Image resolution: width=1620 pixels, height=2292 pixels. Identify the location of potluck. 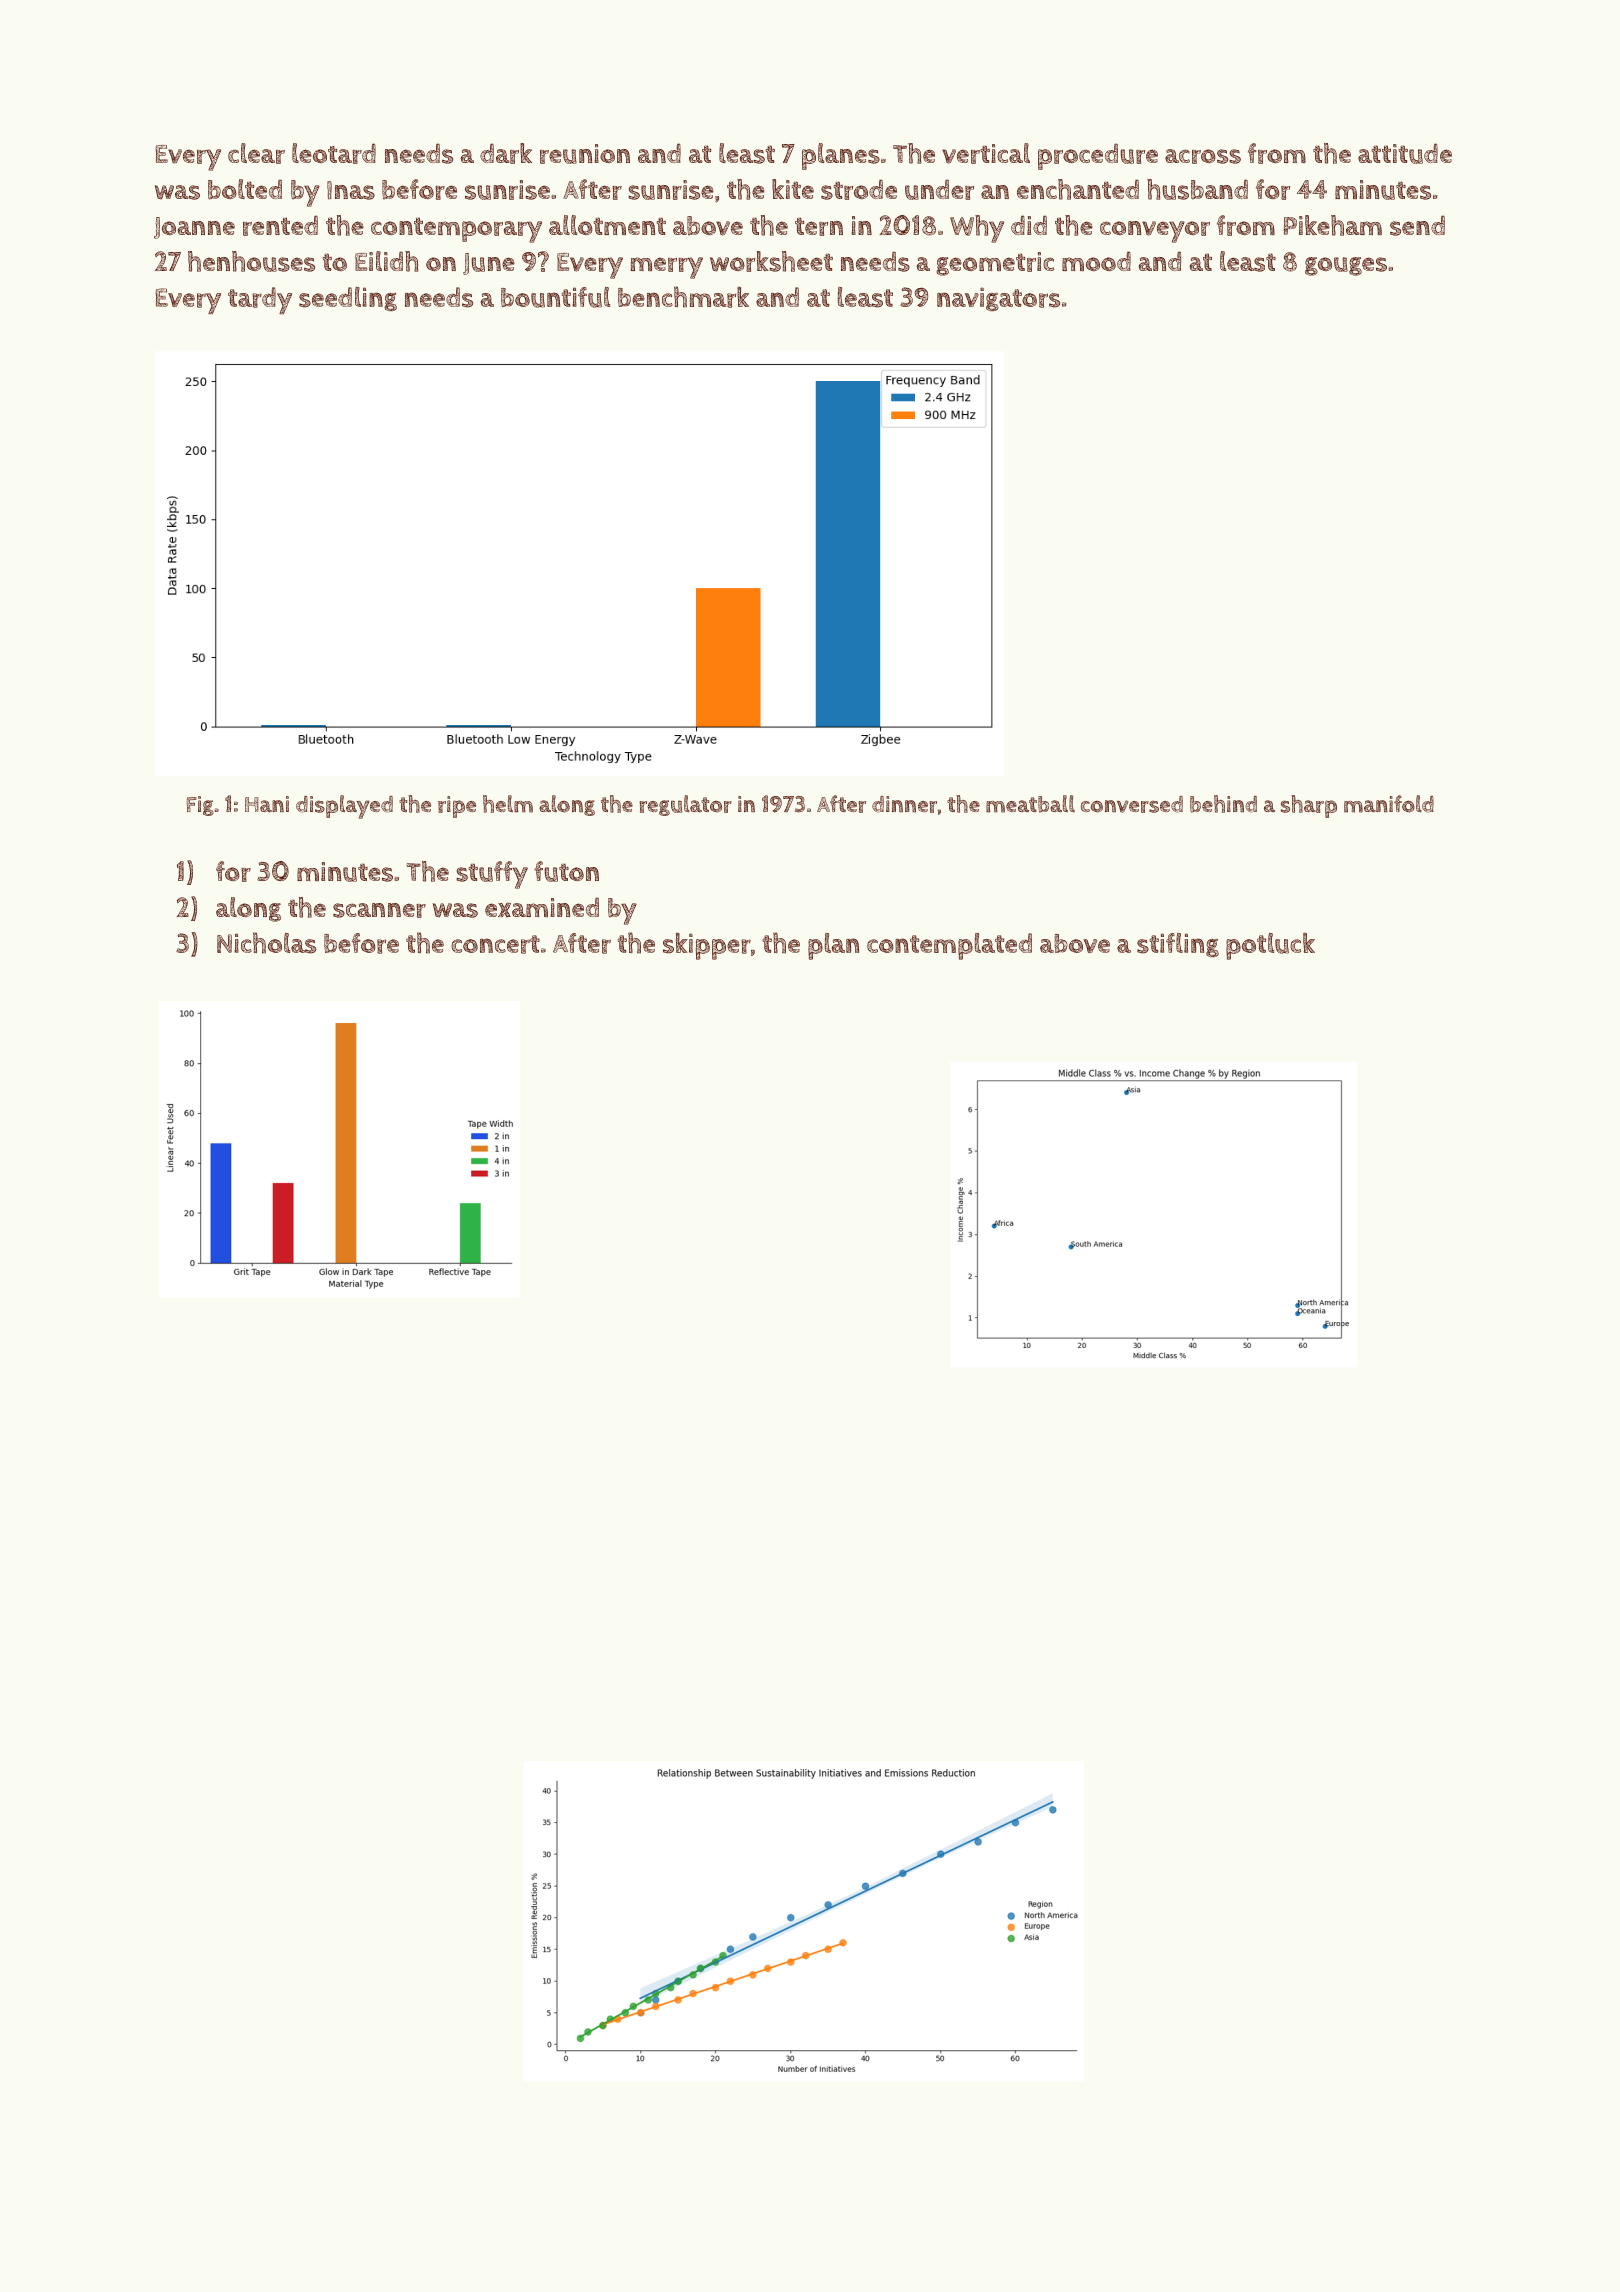
(1270, 946).
